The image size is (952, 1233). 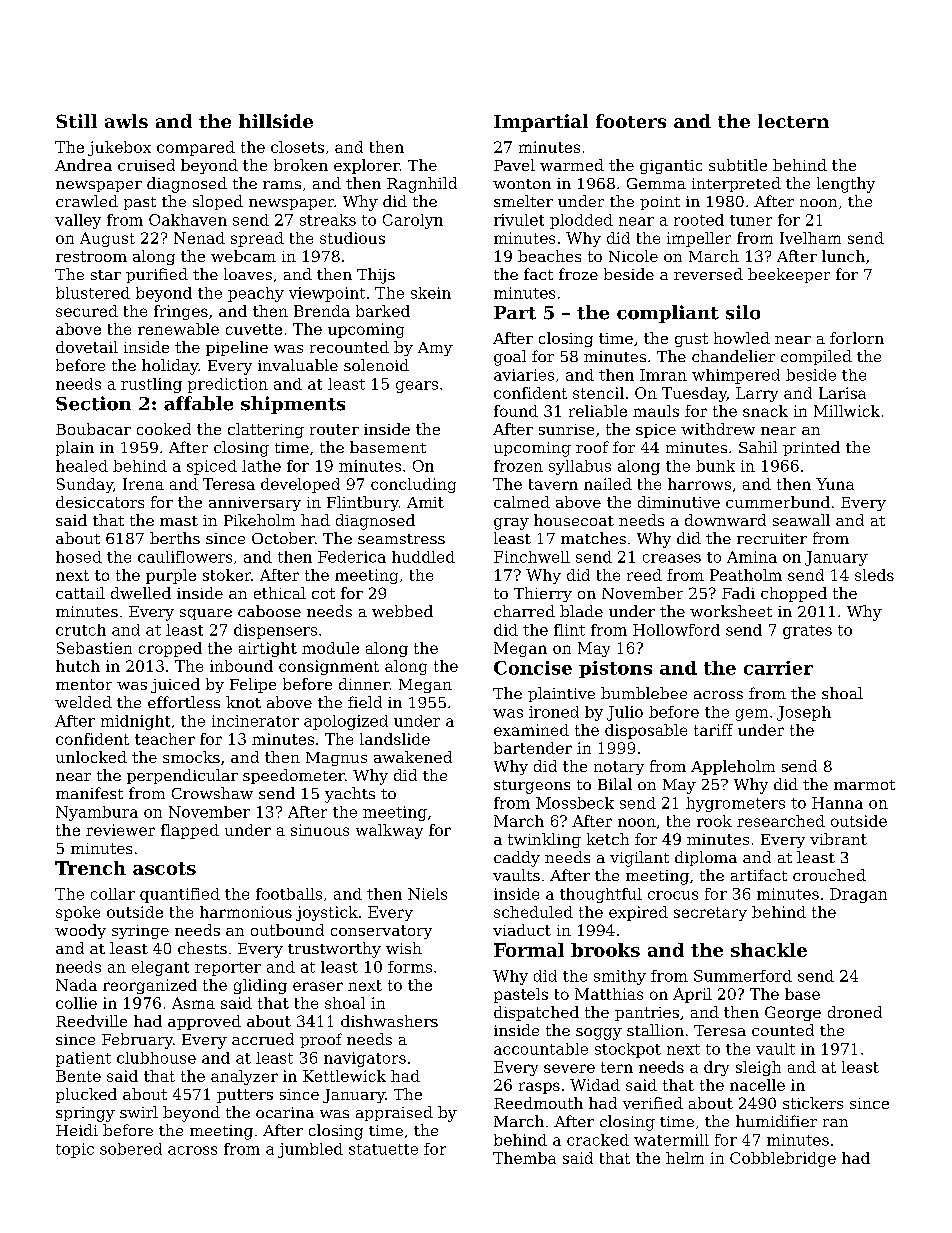 What do you see at coordinates (631, 121) in the screenshot?
I see `footers` at bounding box center [631, 121].
